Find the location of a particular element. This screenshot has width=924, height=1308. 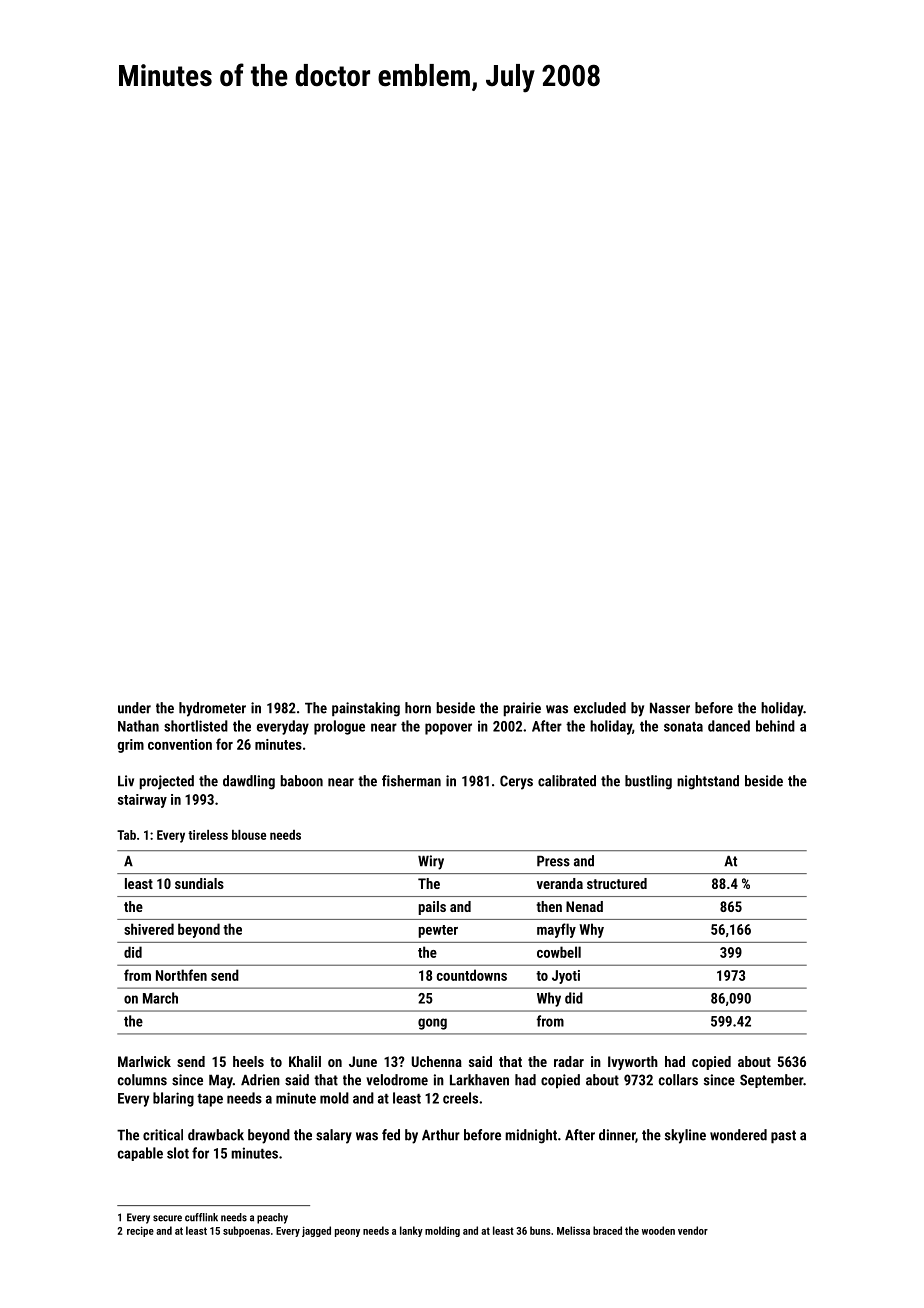

dawdling is located at coordinates (249, 782).
